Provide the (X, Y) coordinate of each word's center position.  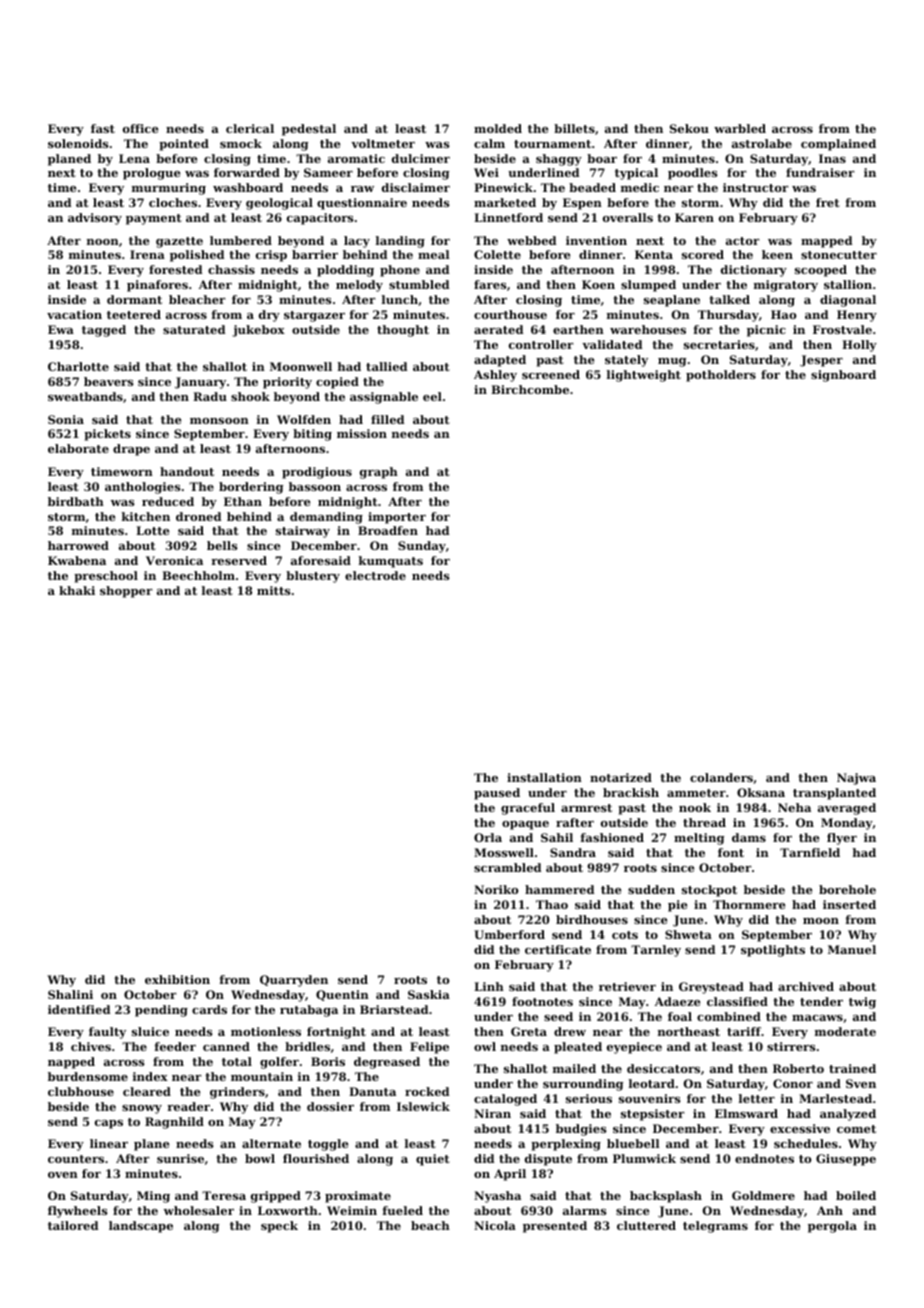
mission (362, 433)
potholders (721, 376)
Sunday (422, 547)
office (141, 128)
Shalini (70, 994)
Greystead (711, 988)
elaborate (78, 448)
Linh (489, 986)
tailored (73, 1225)
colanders (721, 777)
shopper (126, 592)
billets (574, 128)
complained (838, 145)
